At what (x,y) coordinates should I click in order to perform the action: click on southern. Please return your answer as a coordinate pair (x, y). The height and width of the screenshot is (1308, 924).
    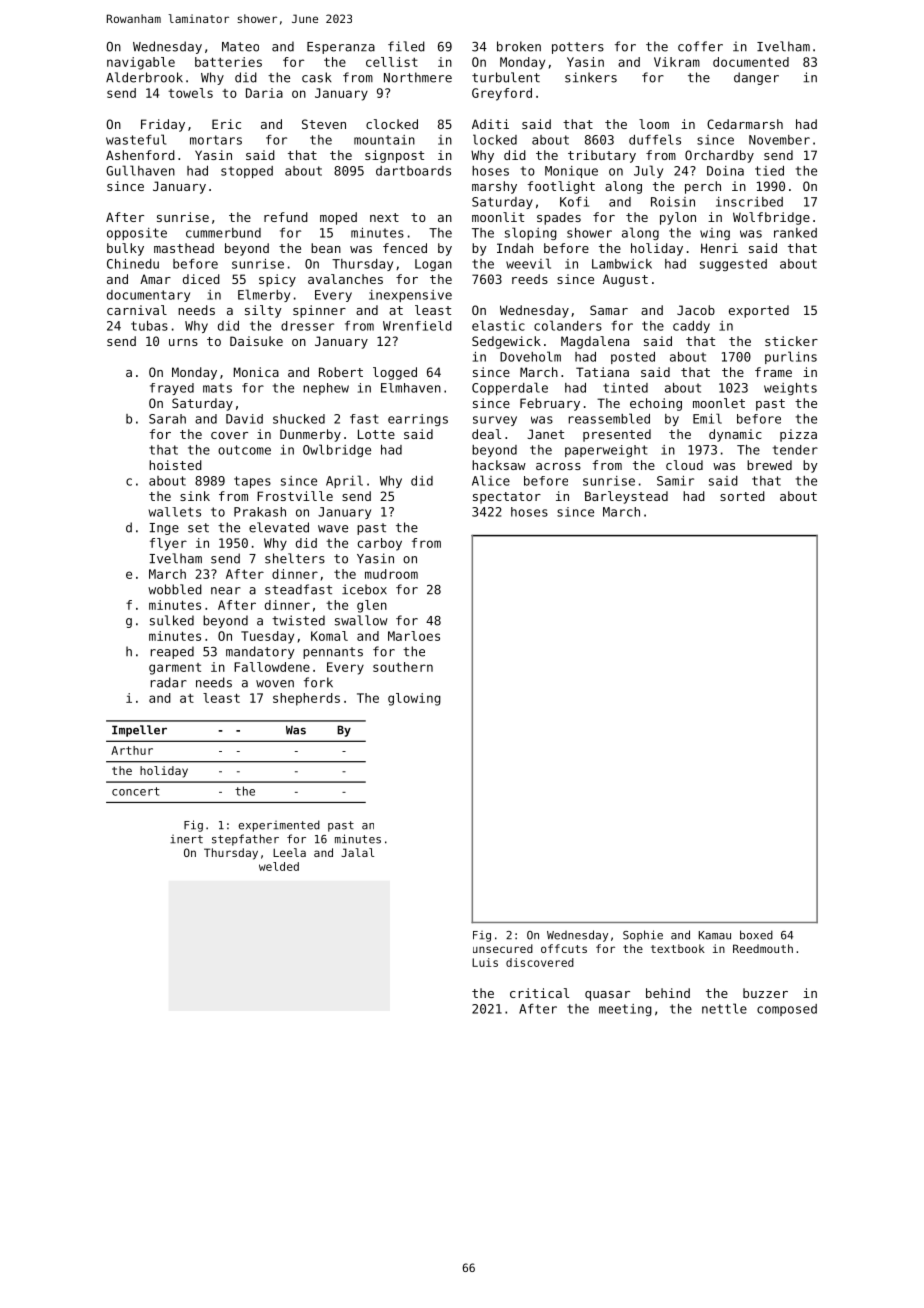
    Looking at the image, I should click on (403, 667).
